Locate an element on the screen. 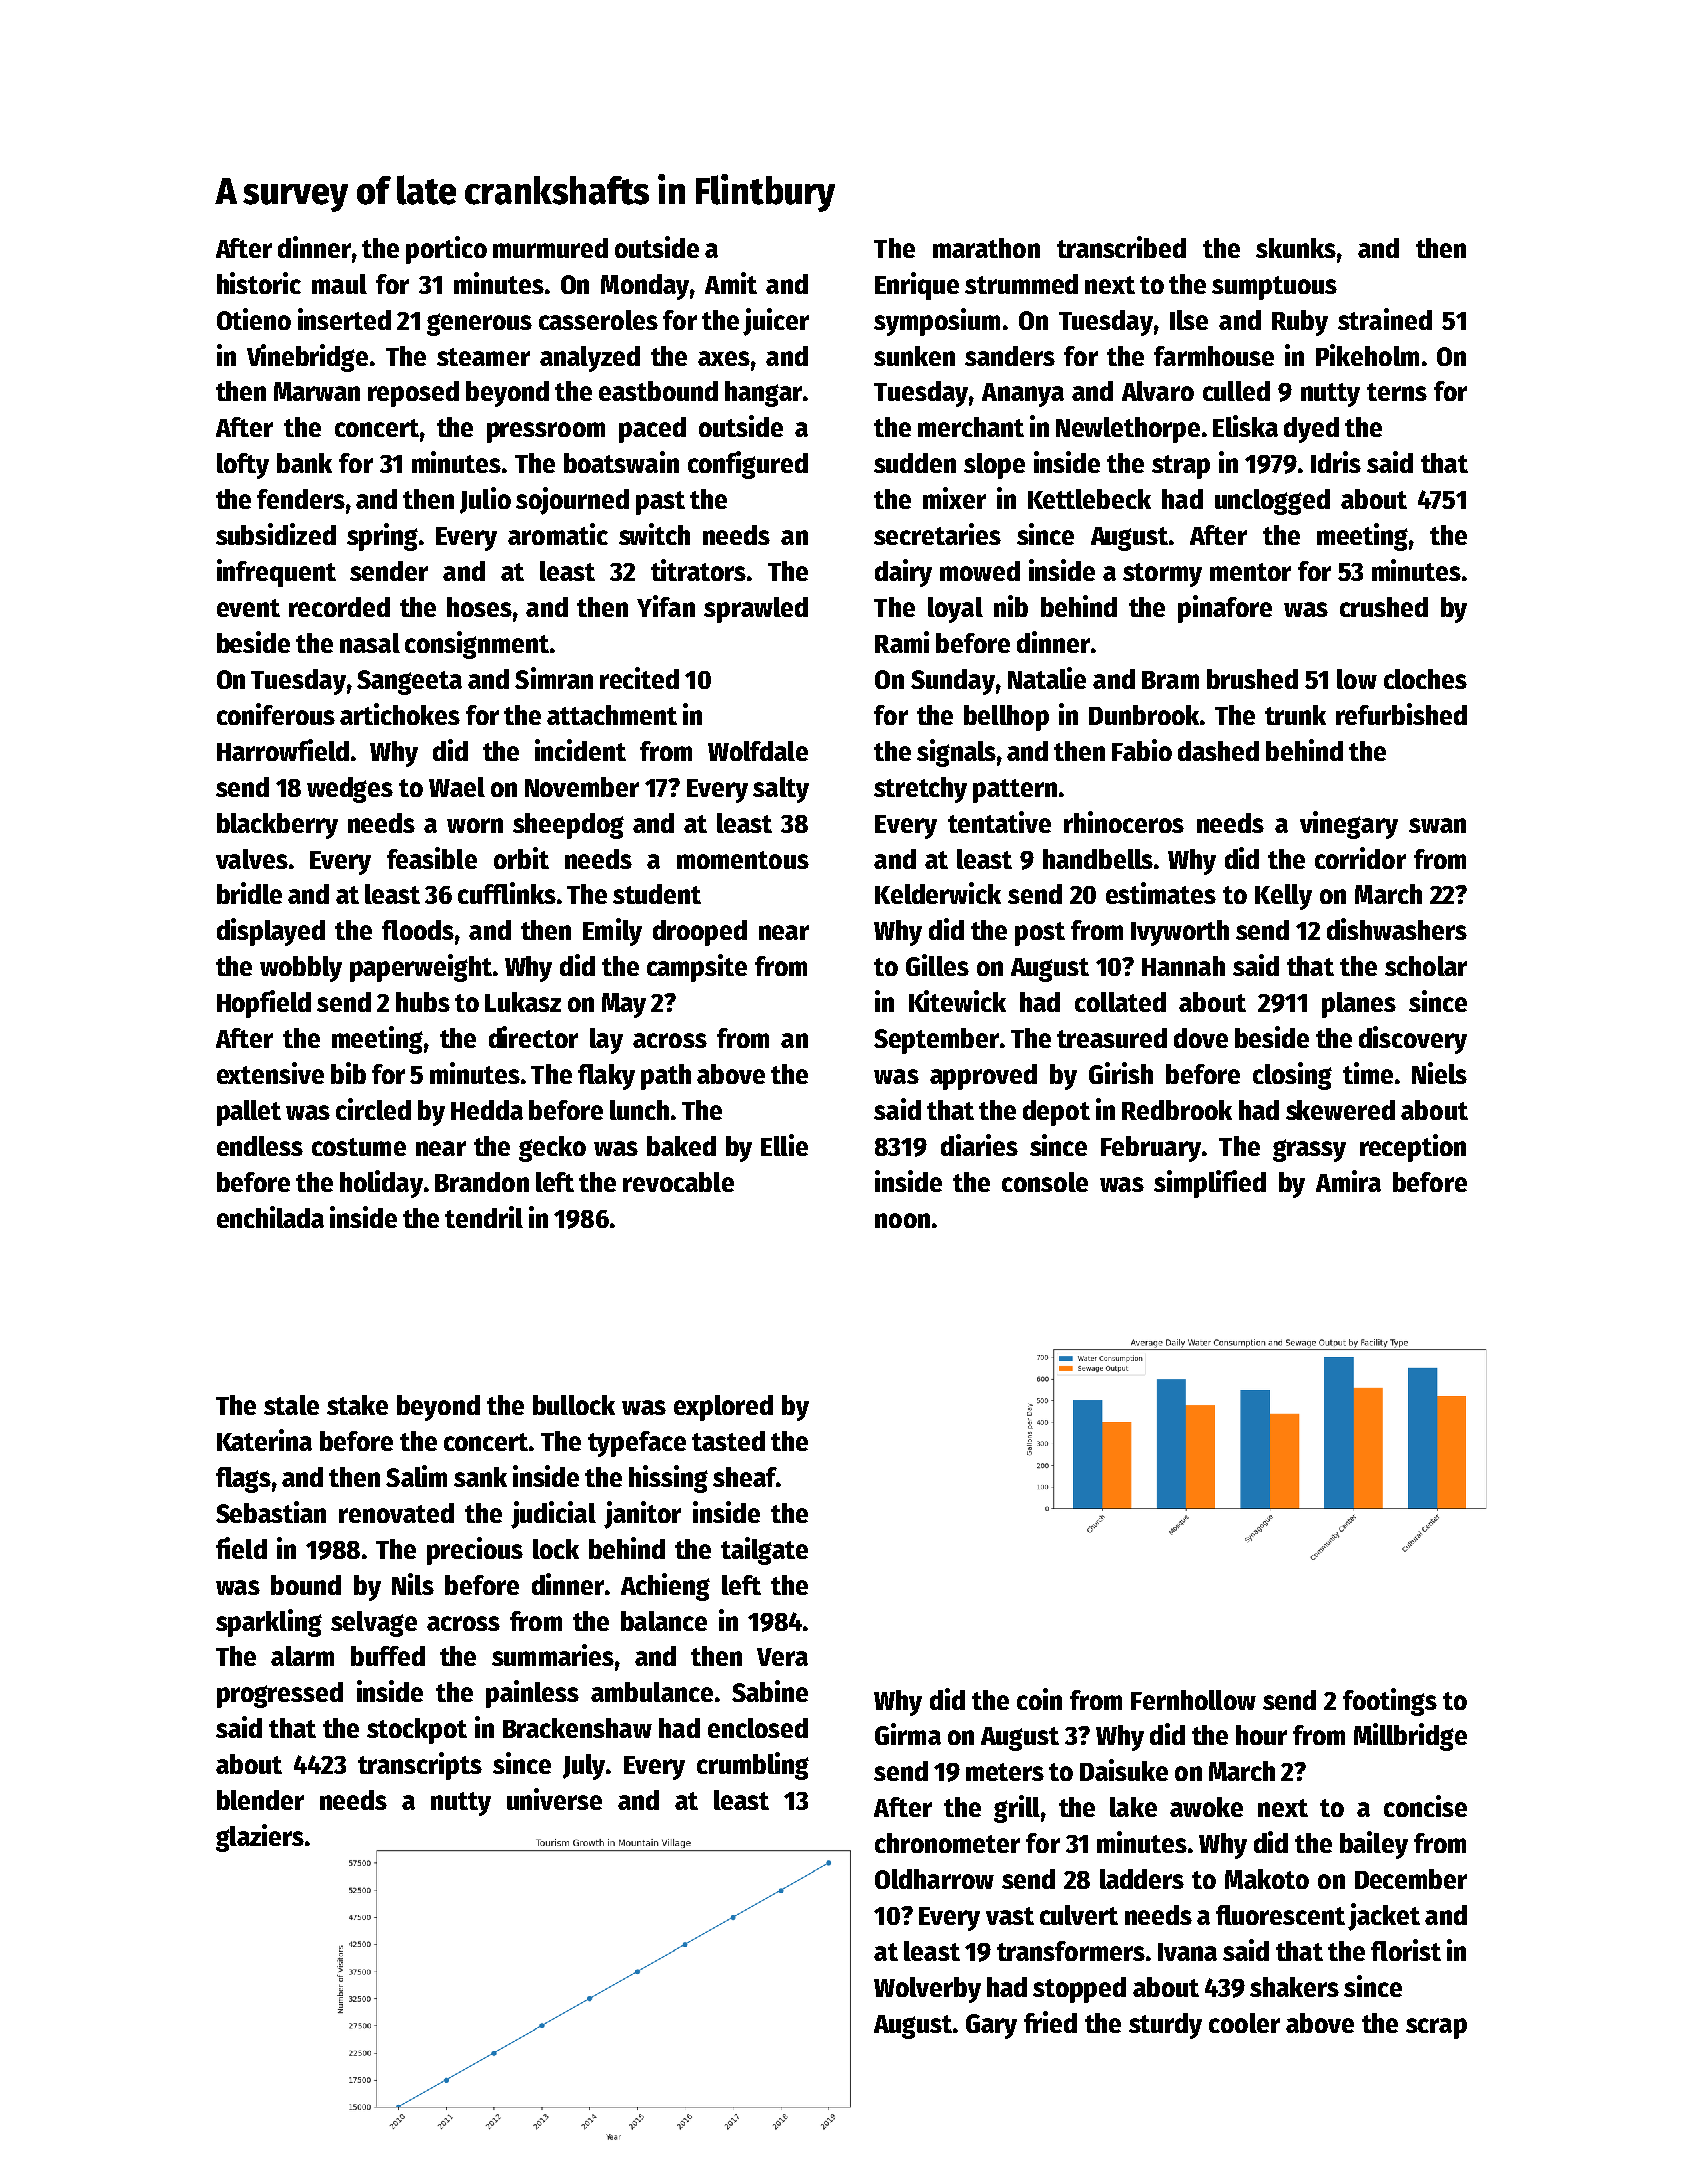 Image resolution: width=1683 pixels, height=2178 pixels. marathon is located at coordinates (986, 248).
